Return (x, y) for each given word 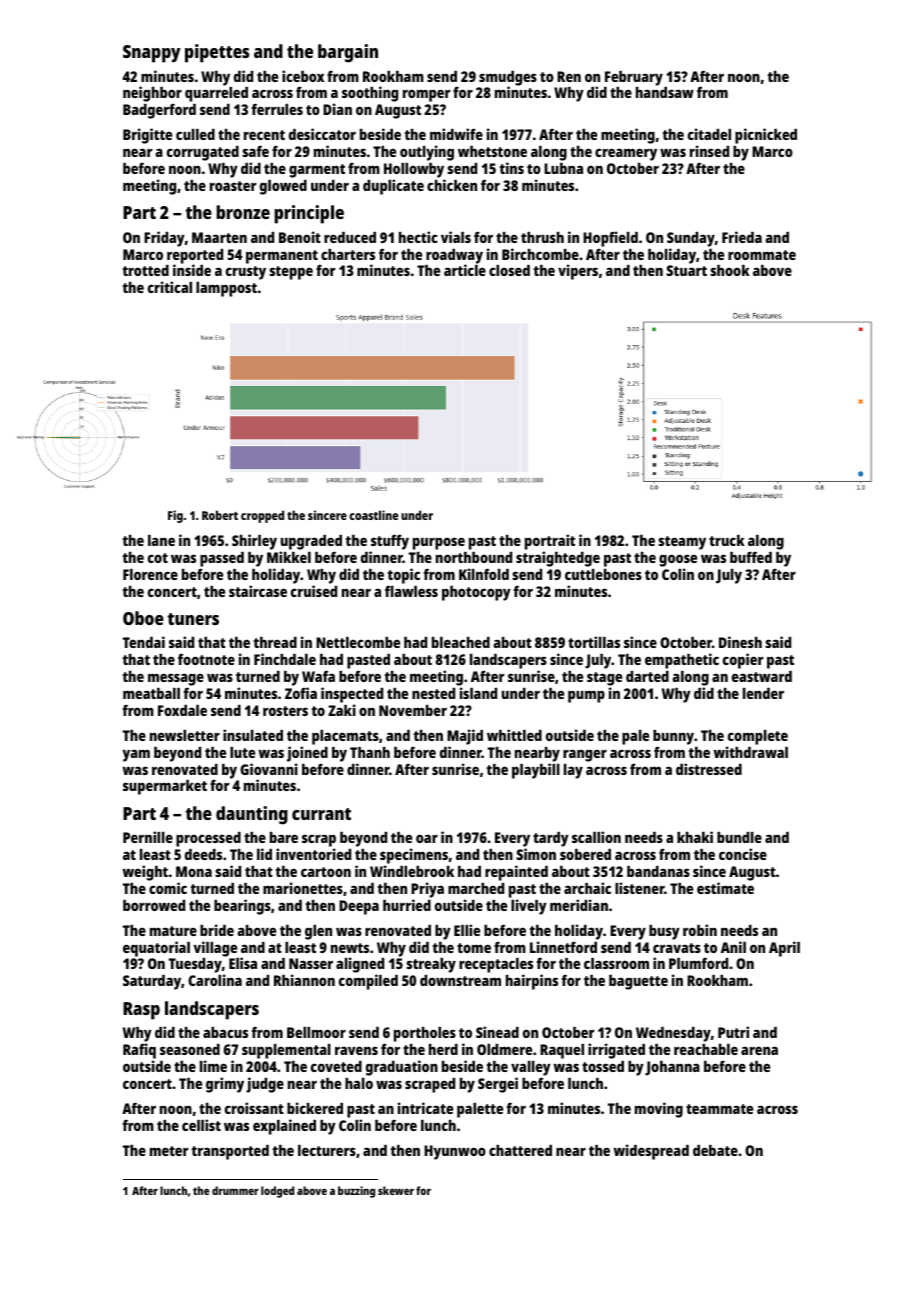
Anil (733, 947)
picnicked (766, 136)
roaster (233, 186)
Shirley (254, 542)
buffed (751, 557)
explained (284, 1127)
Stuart (686, 270)
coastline (373, 515)
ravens (356, 1050)
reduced (350, 237)
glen (318, 932)
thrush (542, 237)
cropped (262, 516)
